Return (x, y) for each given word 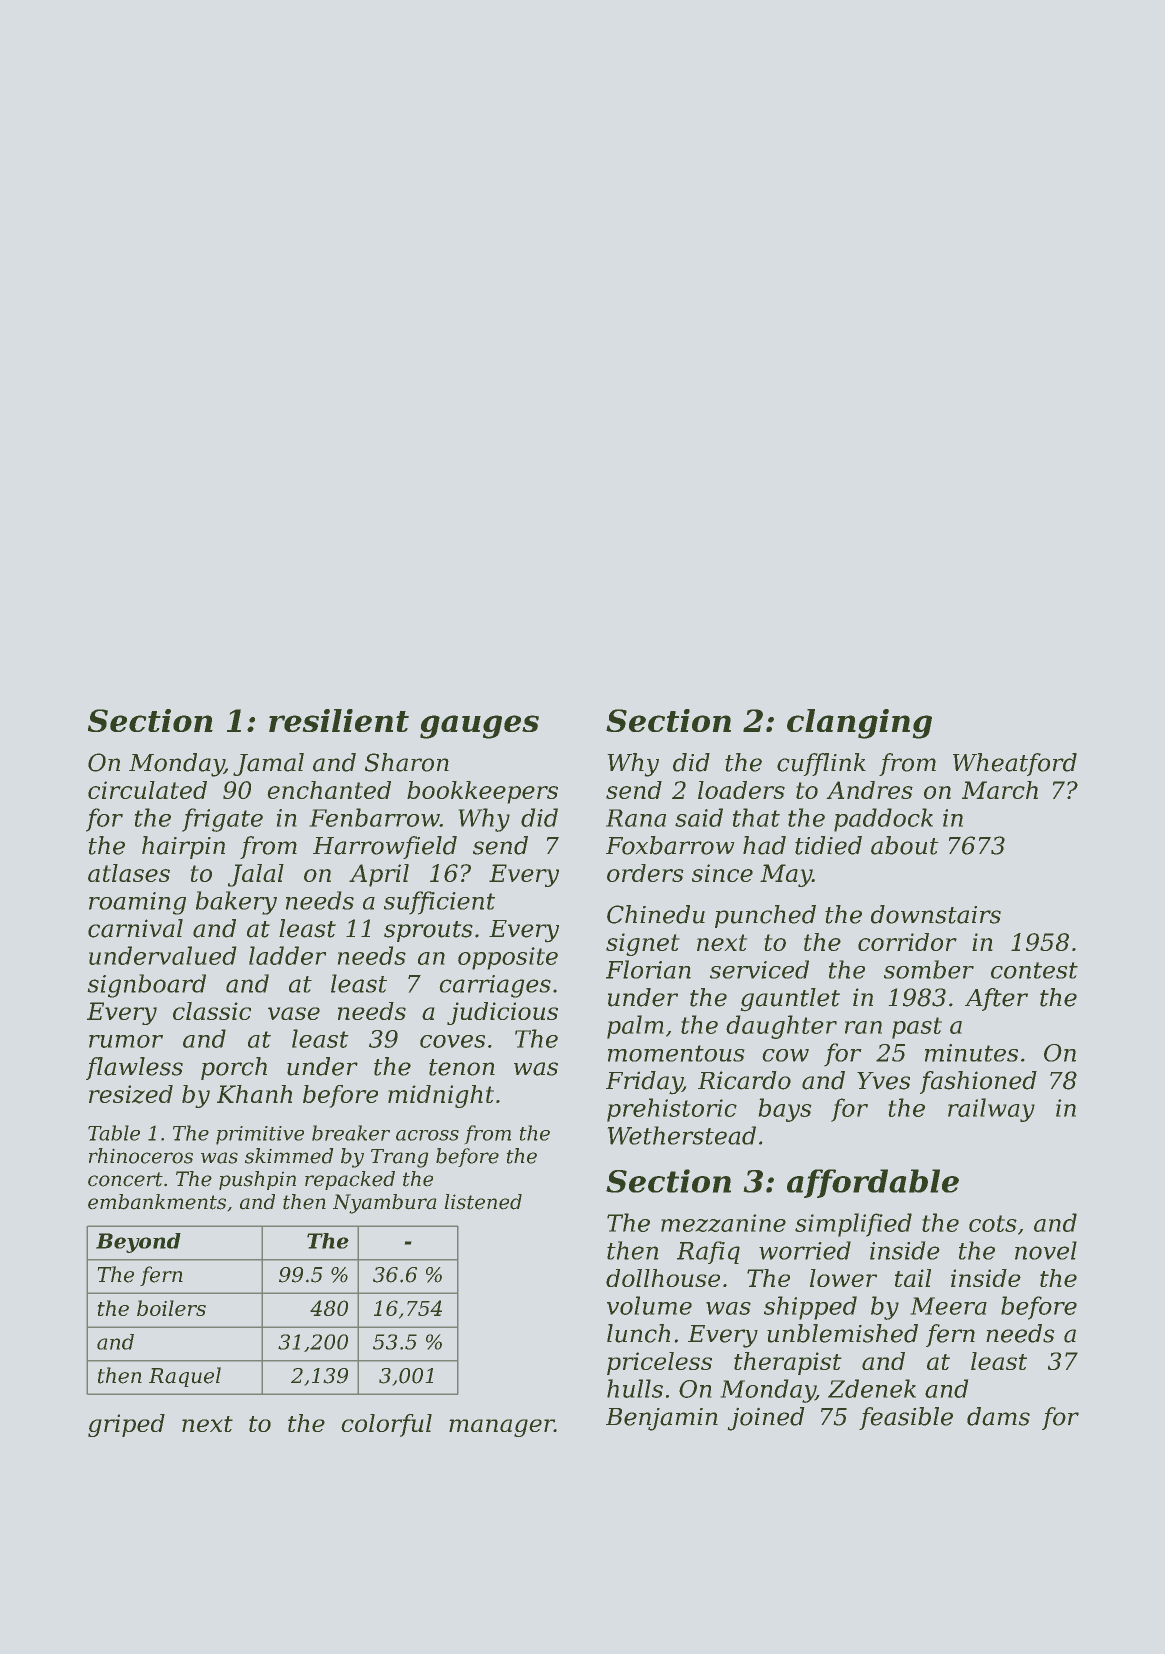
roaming (137, 903)
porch (234, 1068)
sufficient (439, 903)
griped (126, 1425)
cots (993, 1223)
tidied (828, 845)
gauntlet (790, 1000)
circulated (147, 790)
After (996, 999)
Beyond (138, 1243)
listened (483, 1202)
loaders (741, 790)
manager (501, 1428)
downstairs (936, 914)
